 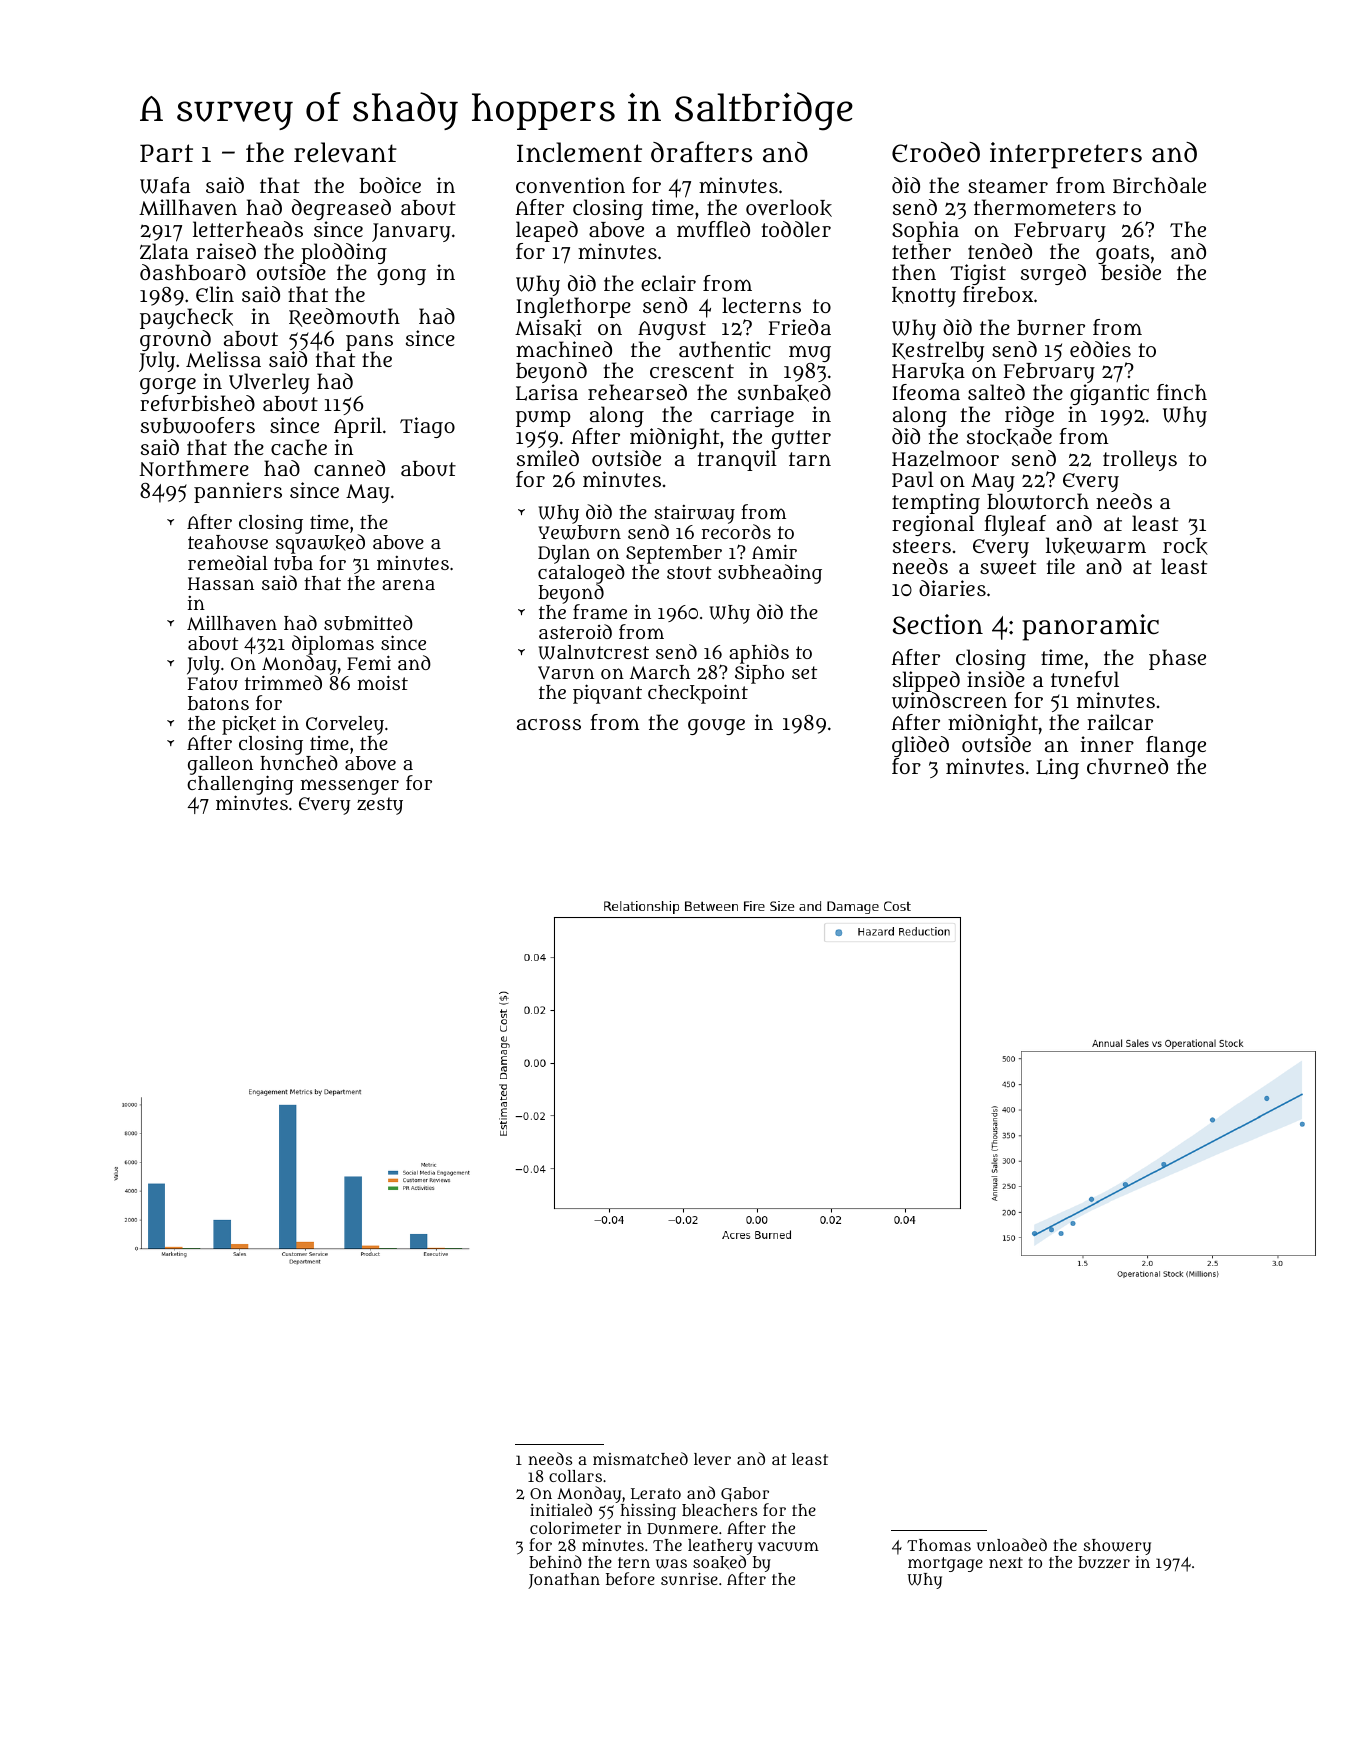 What do you see at coordinates (1053, 274) in the image?
I see `surged` at bounding box center [1053, 274].
